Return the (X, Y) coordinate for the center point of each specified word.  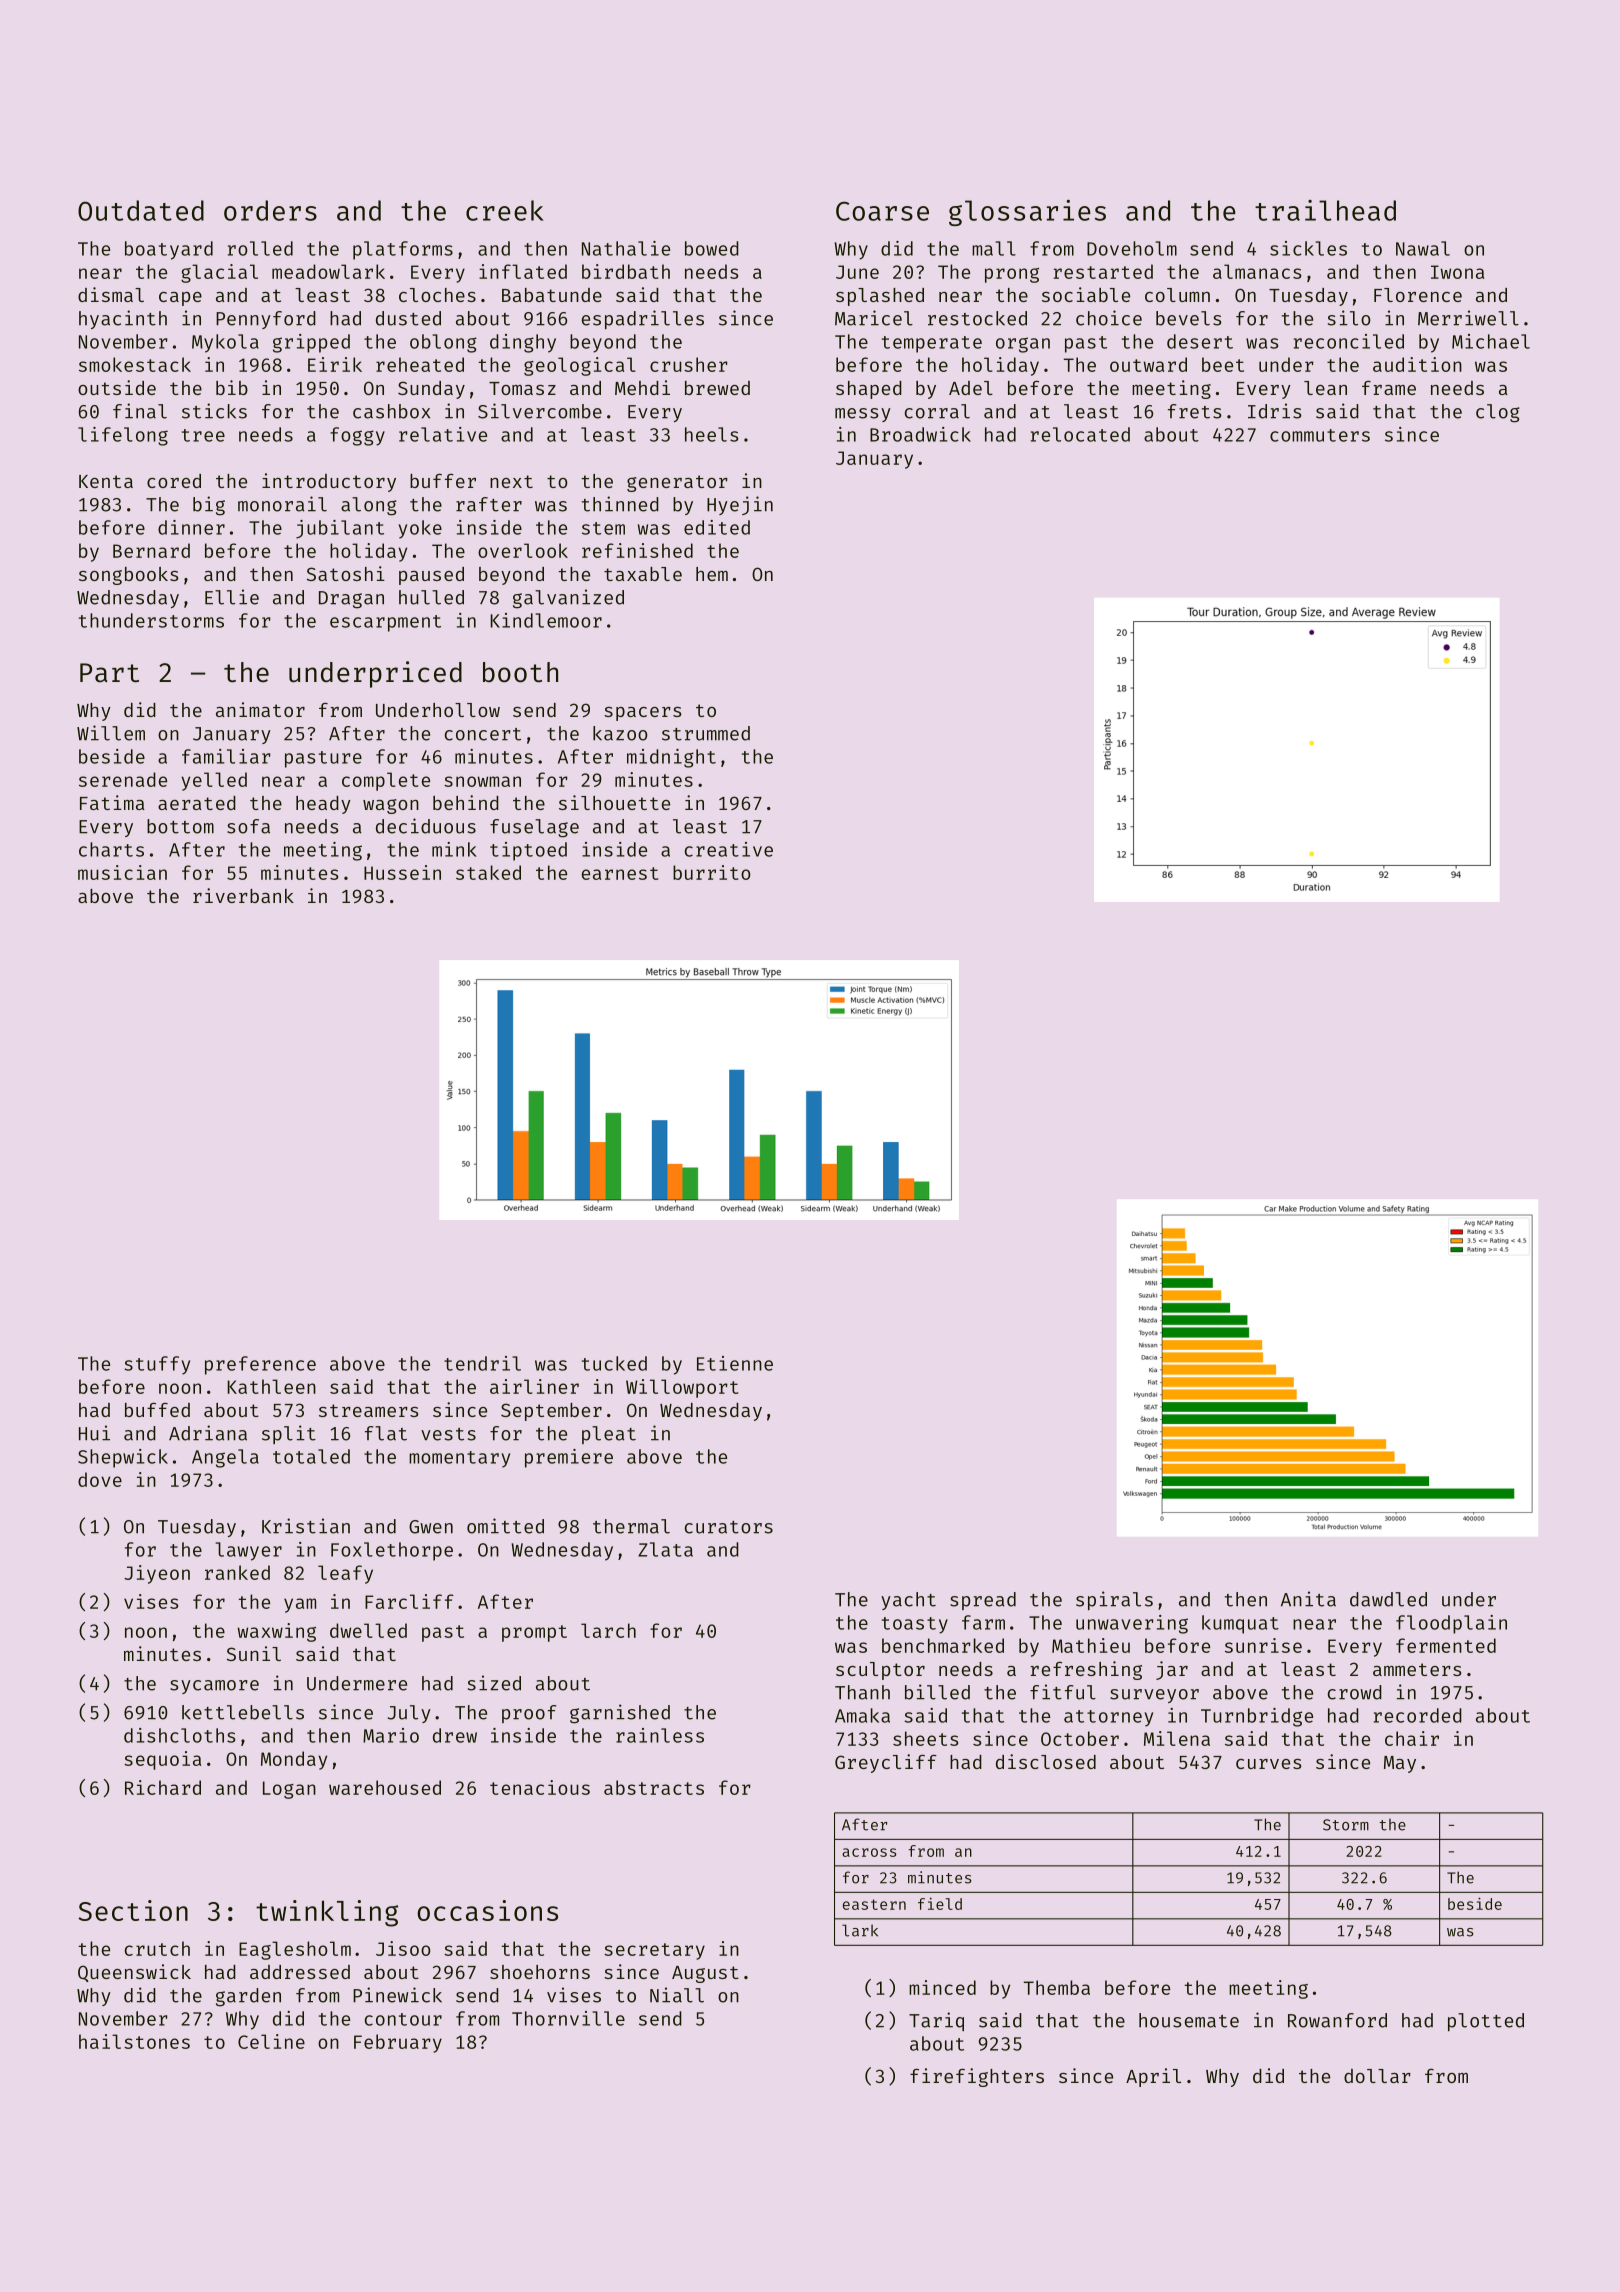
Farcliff (409, 1601)
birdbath (626, 271)
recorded (1418, 1715)
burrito (712, 872)
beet (1223, 364)
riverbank (243, 895)
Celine (271, 2041)
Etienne (735, 1363)
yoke (420, 529)
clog (1498, 413)
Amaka (862, 1715)
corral (937, 411)
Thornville (568, 2018)
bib (232, 387)
